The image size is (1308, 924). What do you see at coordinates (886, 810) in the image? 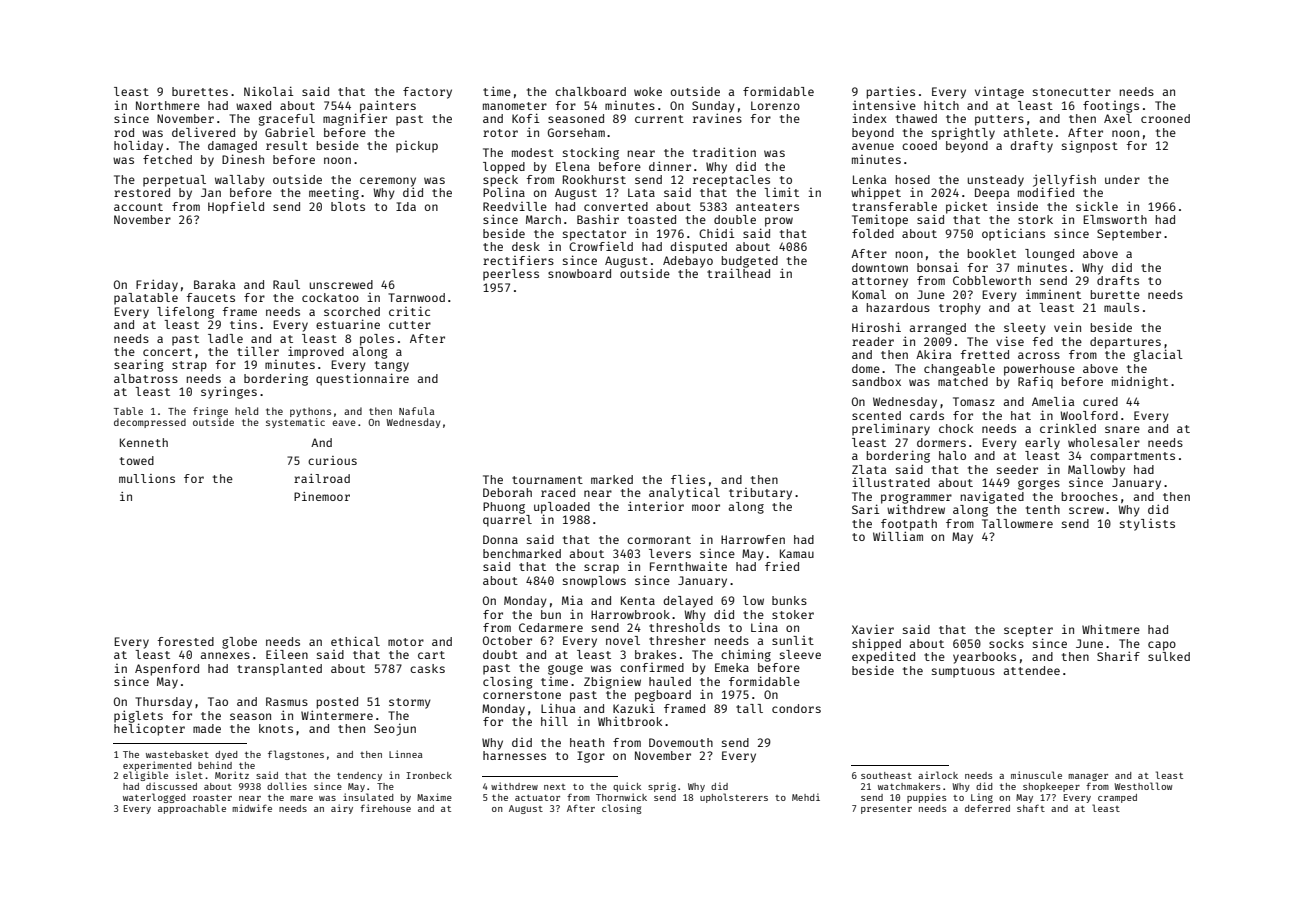
I see `presenter` at bounding box center [886, 810].
